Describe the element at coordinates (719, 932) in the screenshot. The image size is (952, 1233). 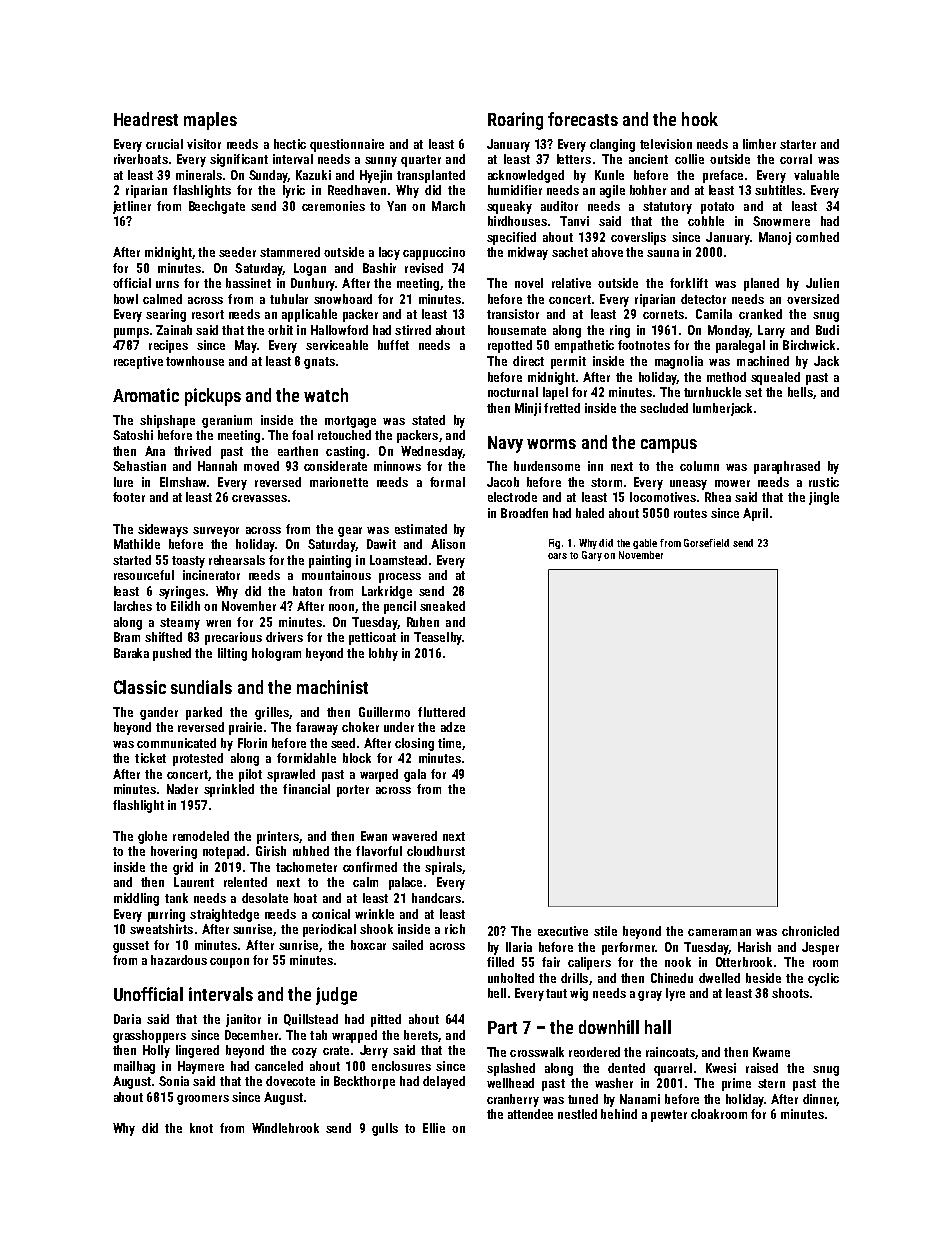
I see `cameraman` at that location.
